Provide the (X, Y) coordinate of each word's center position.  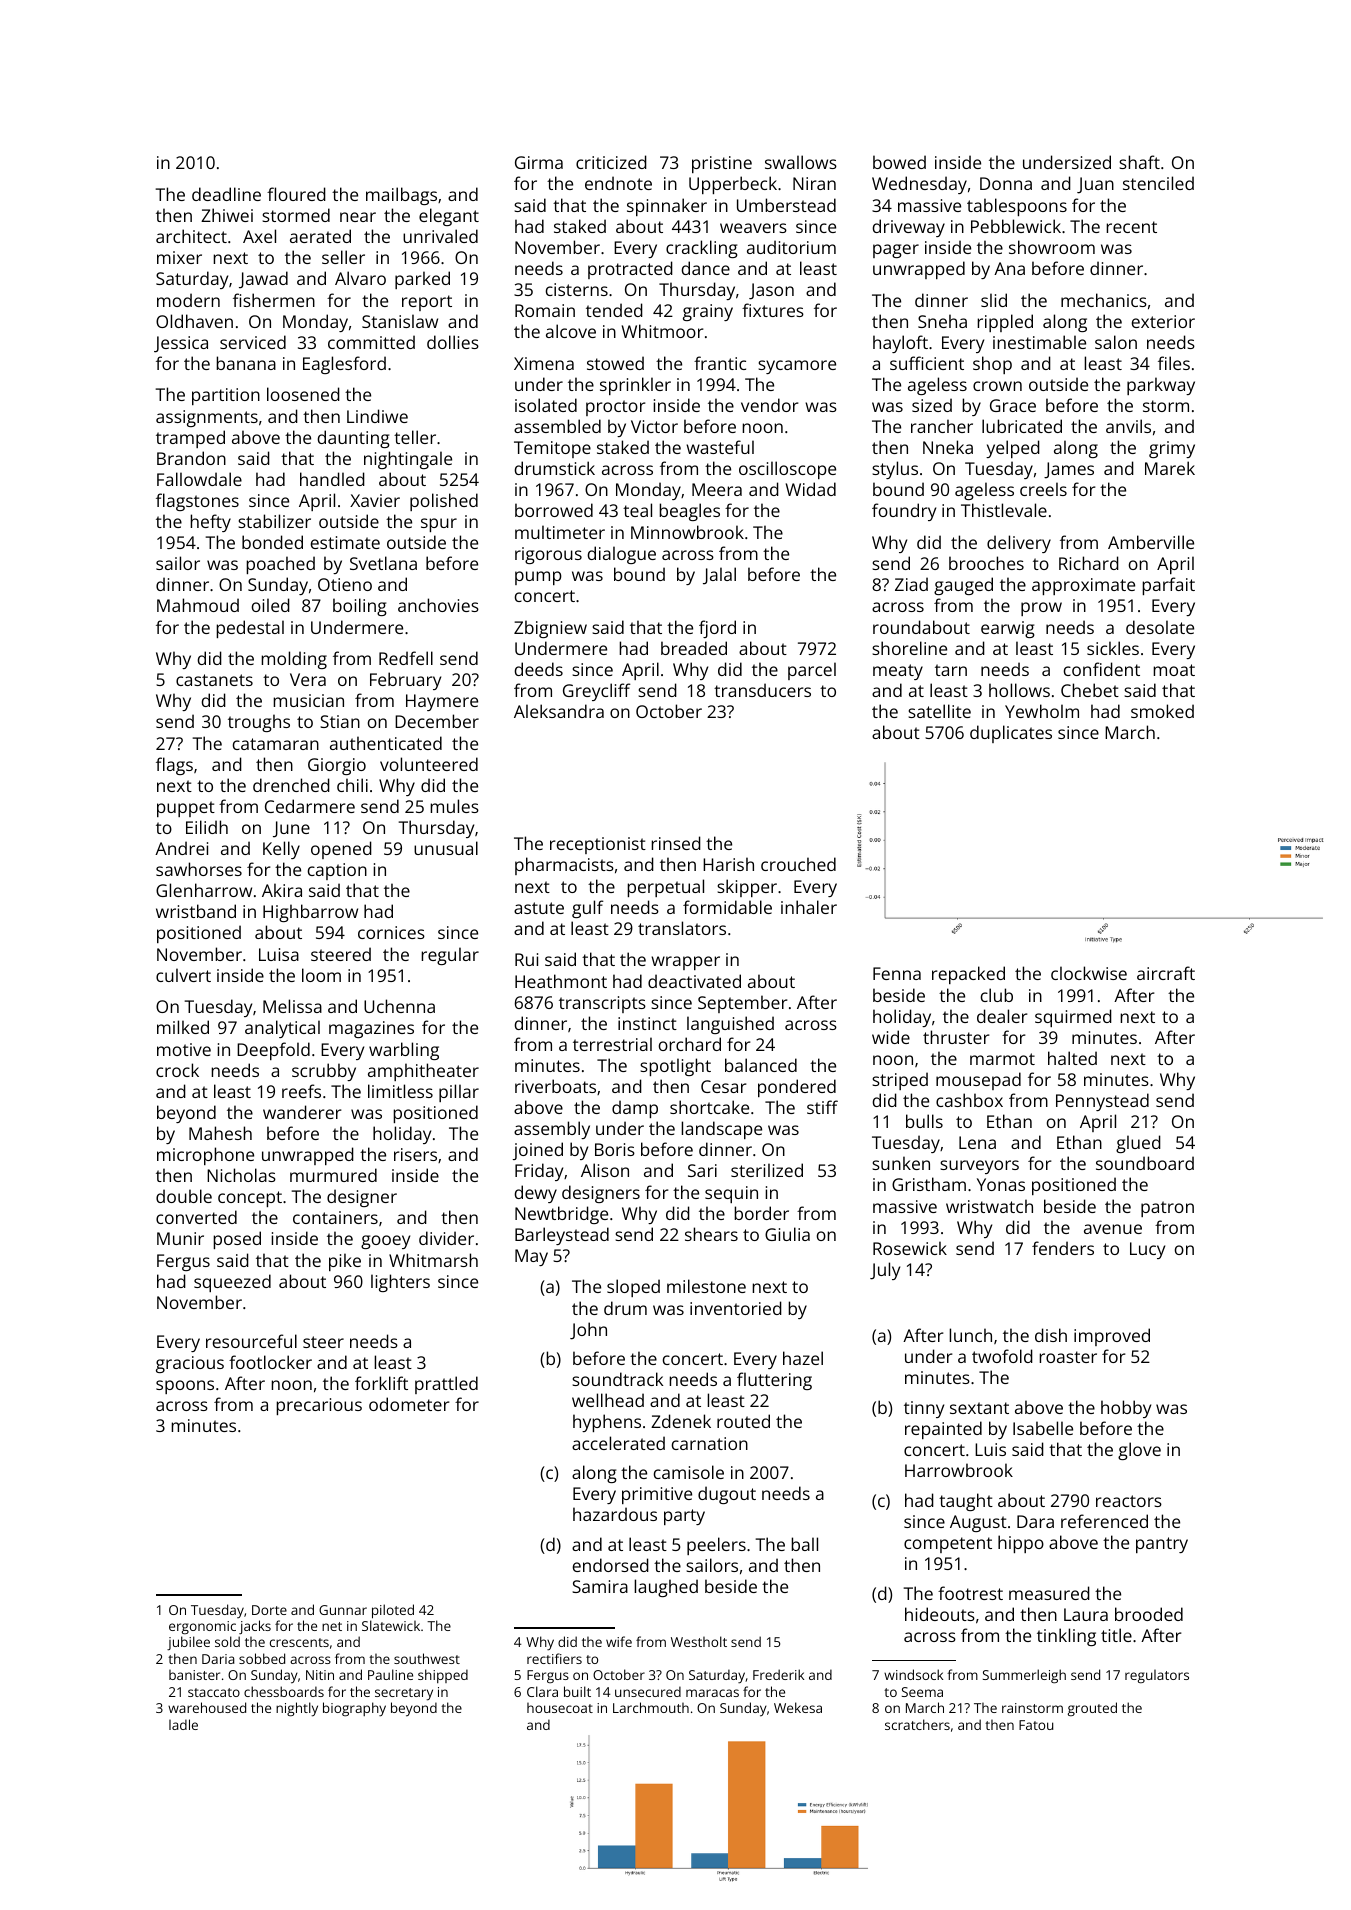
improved (1112, 1337)
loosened (303, 394)
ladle (183, 1724)
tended (614, 310)
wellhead (608, 1400)
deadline (226, 194)
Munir (180, 1238)
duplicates (1011, 734)
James (1069, 470)
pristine (722, 164)
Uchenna (399, 1006)
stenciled (1158, 183)
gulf (587, 909)
